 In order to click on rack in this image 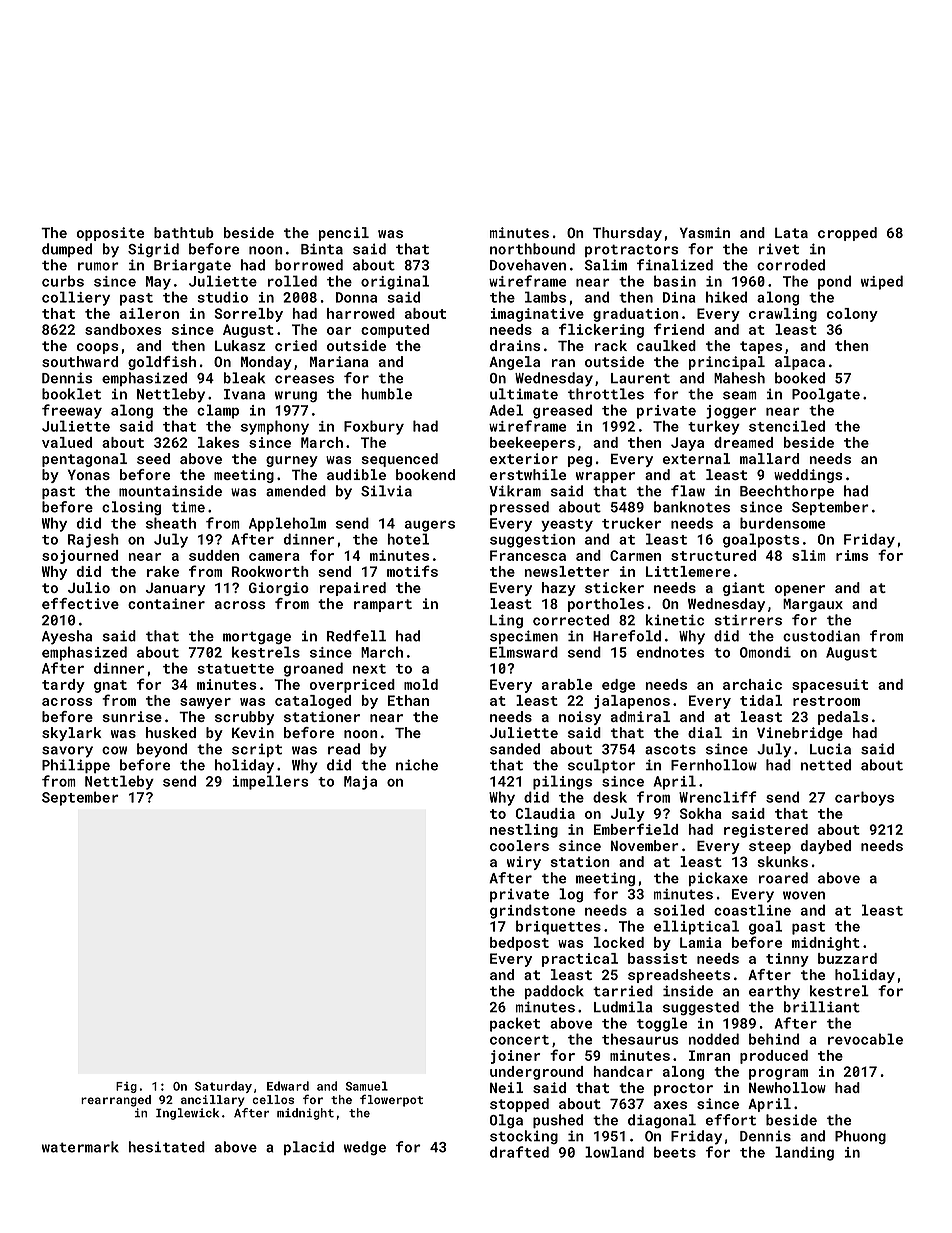, I will do `click(610, 345)`.
